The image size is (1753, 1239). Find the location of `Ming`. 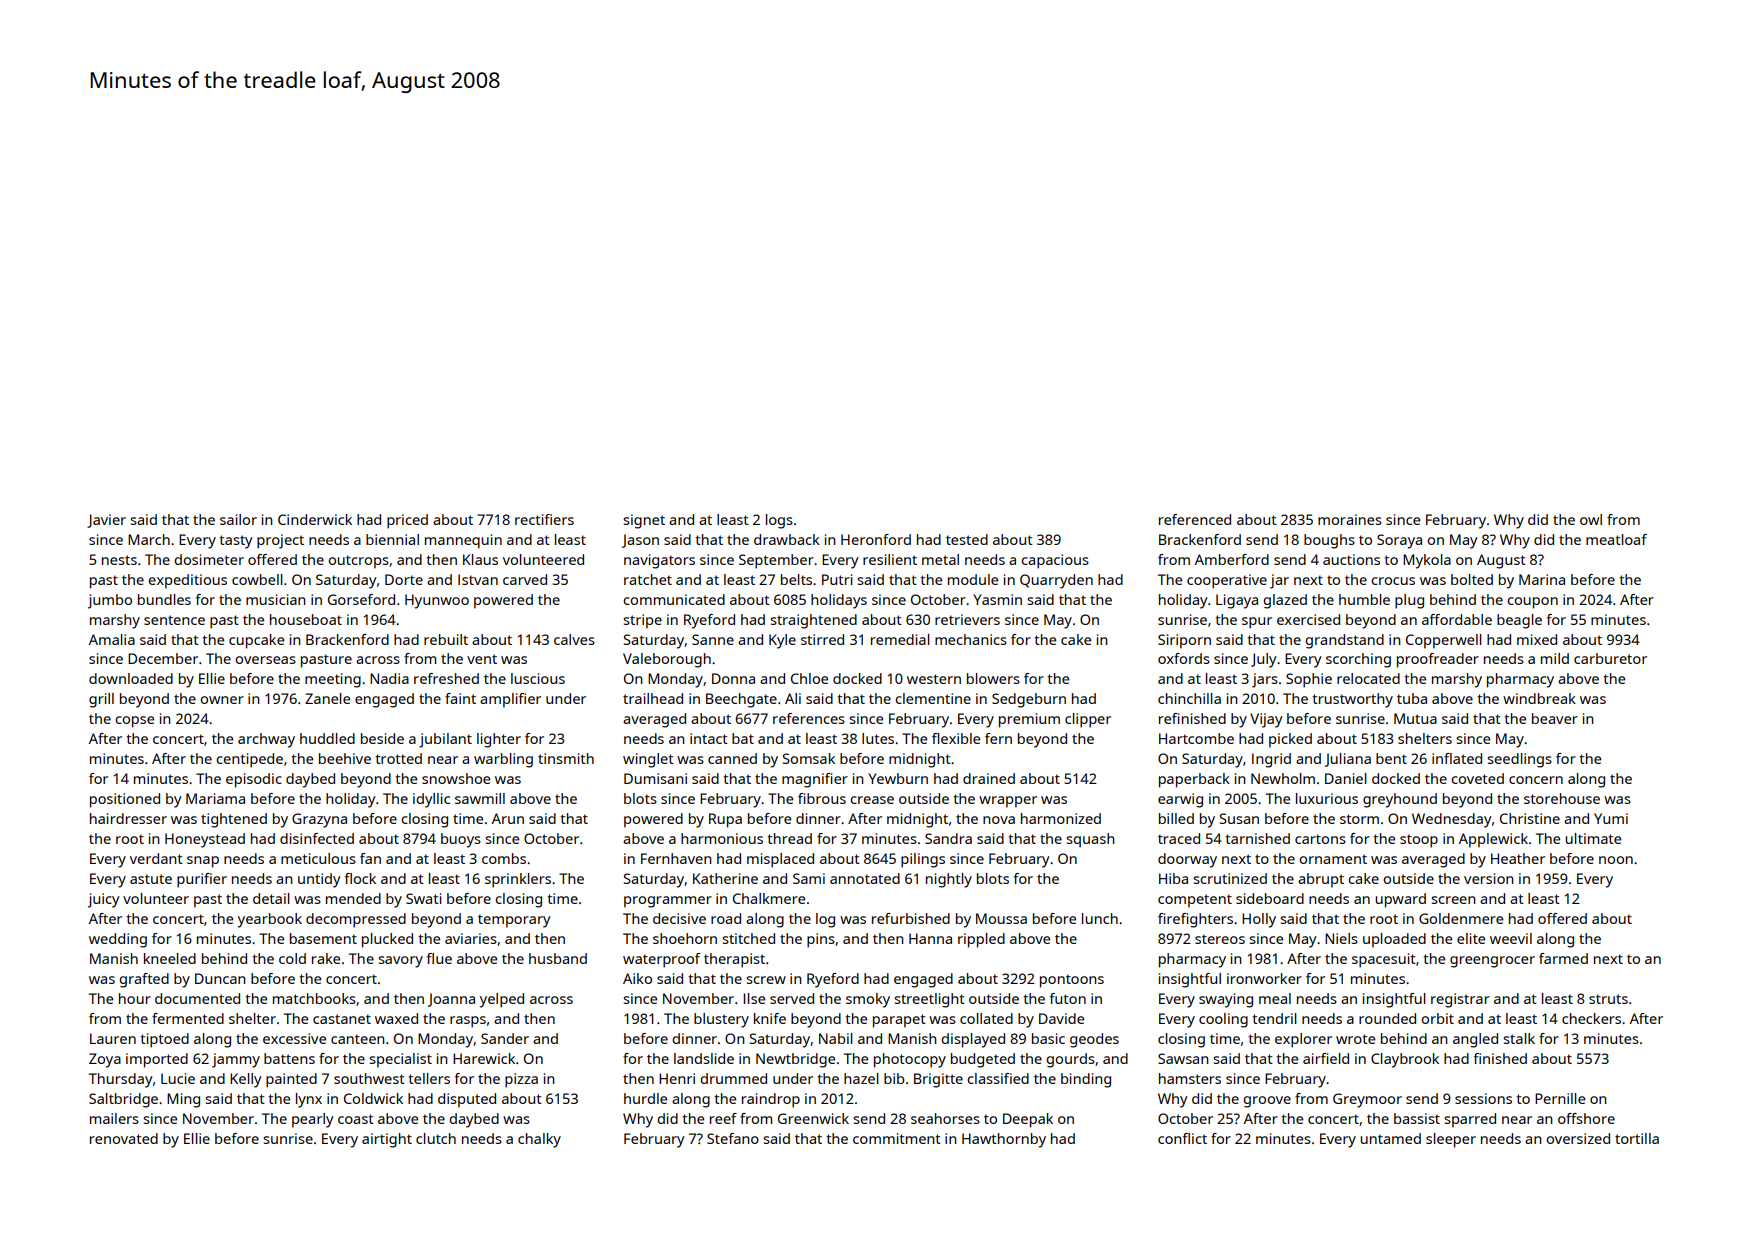

Ming is located at coordinates (183, 1100).
